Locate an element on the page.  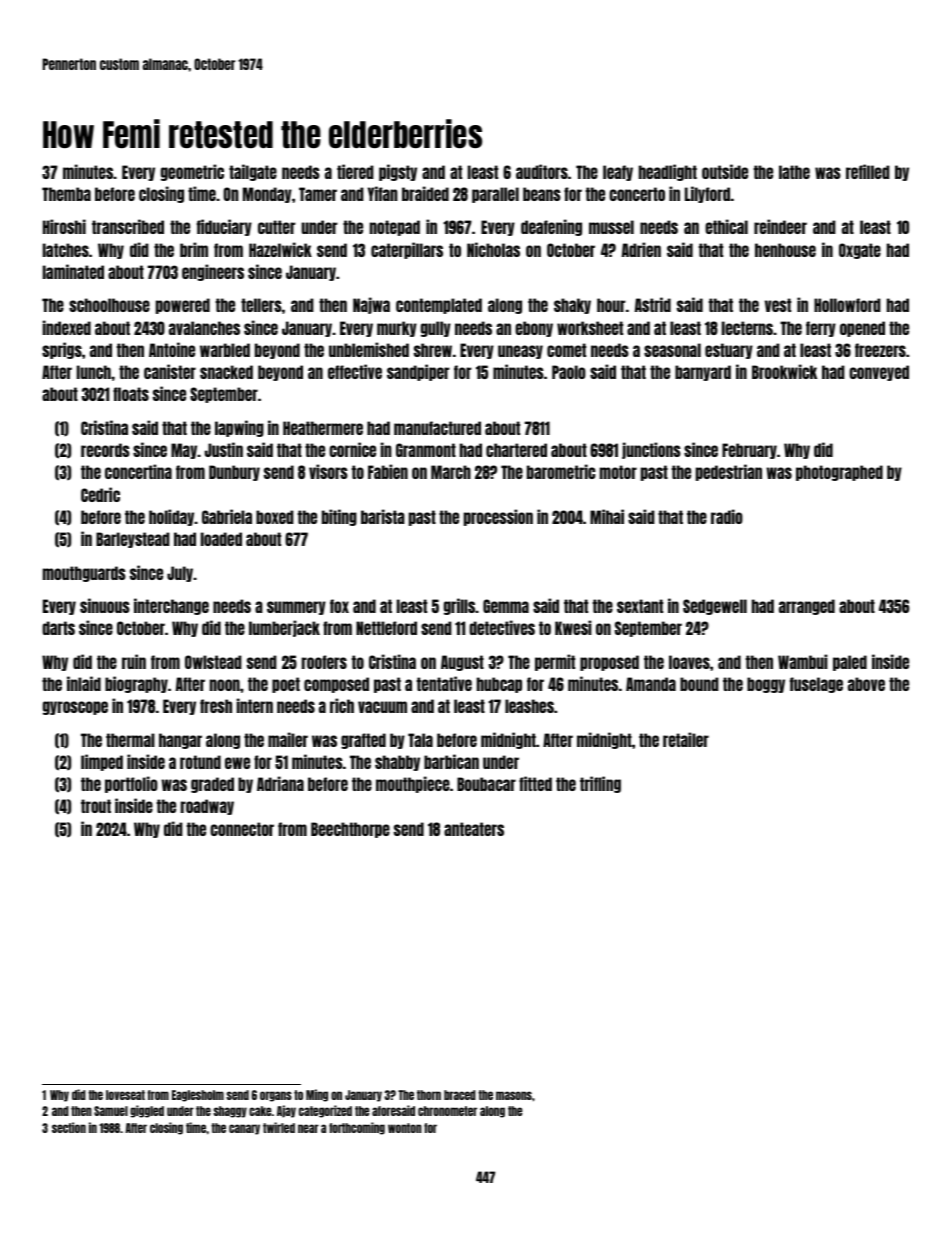
Hollowford is located at coordinates (847, 305).
